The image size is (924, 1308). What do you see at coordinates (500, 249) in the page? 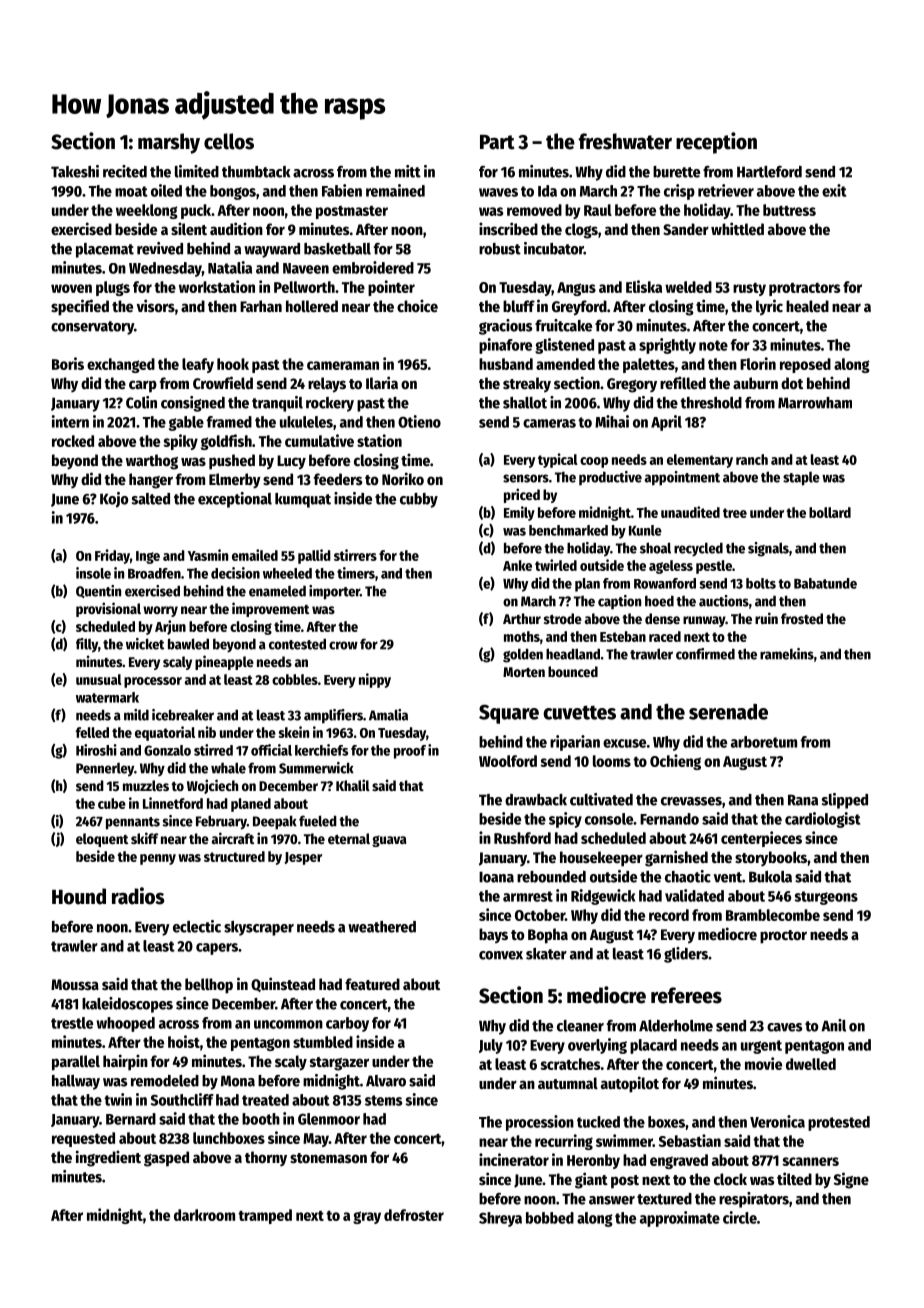
I see `robust` at bounding box center [500, 249].
